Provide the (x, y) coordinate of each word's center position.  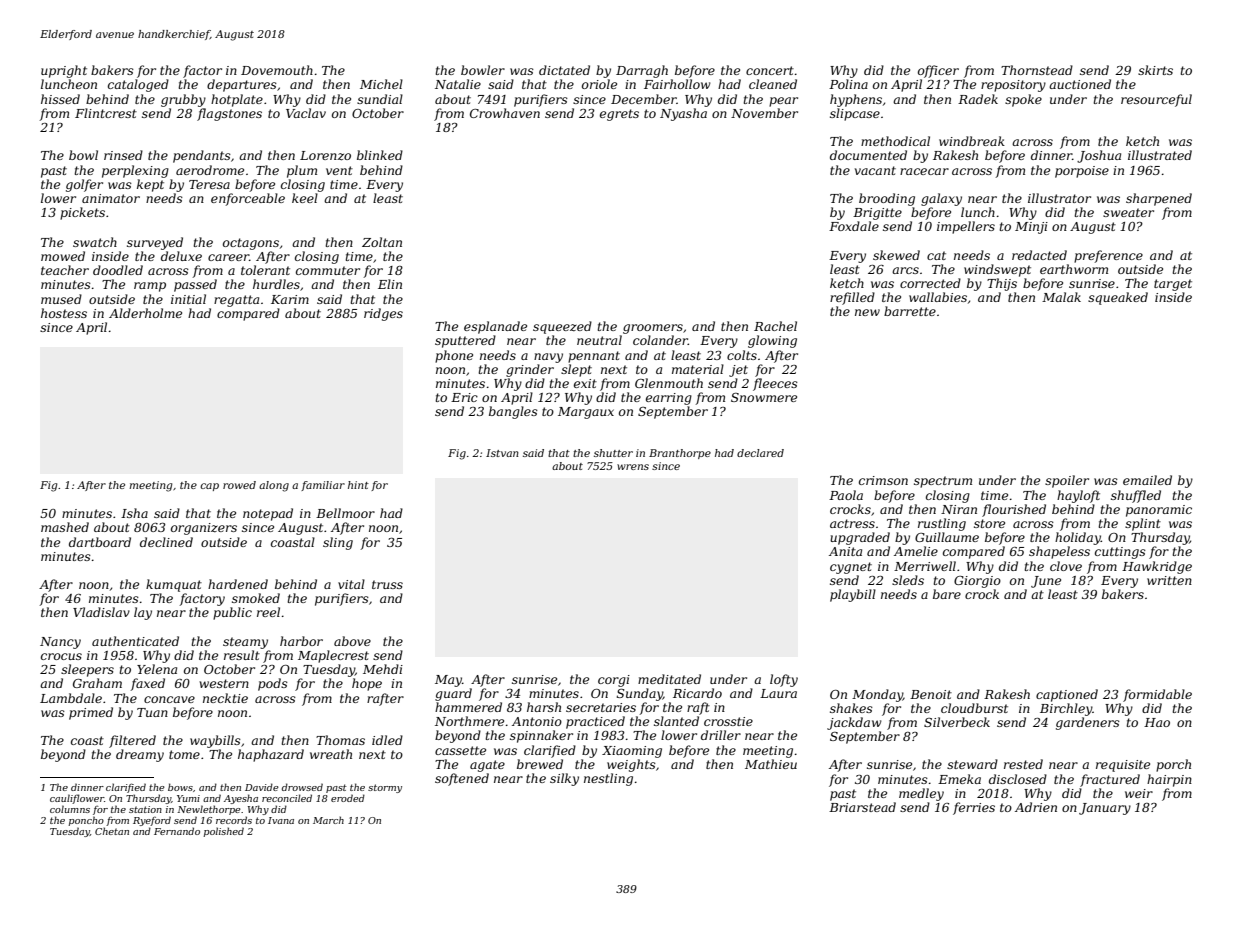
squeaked (1118, 298)
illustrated (1160, 155)
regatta (236, 301)
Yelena (157, 669)
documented (868, 155)
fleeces (775, 384)
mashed (65, 527)
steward (972, 764)
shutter (613, 453)
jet (738, 371)
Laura (778, 693)
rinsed (123, 155)
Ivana (281, 820)
